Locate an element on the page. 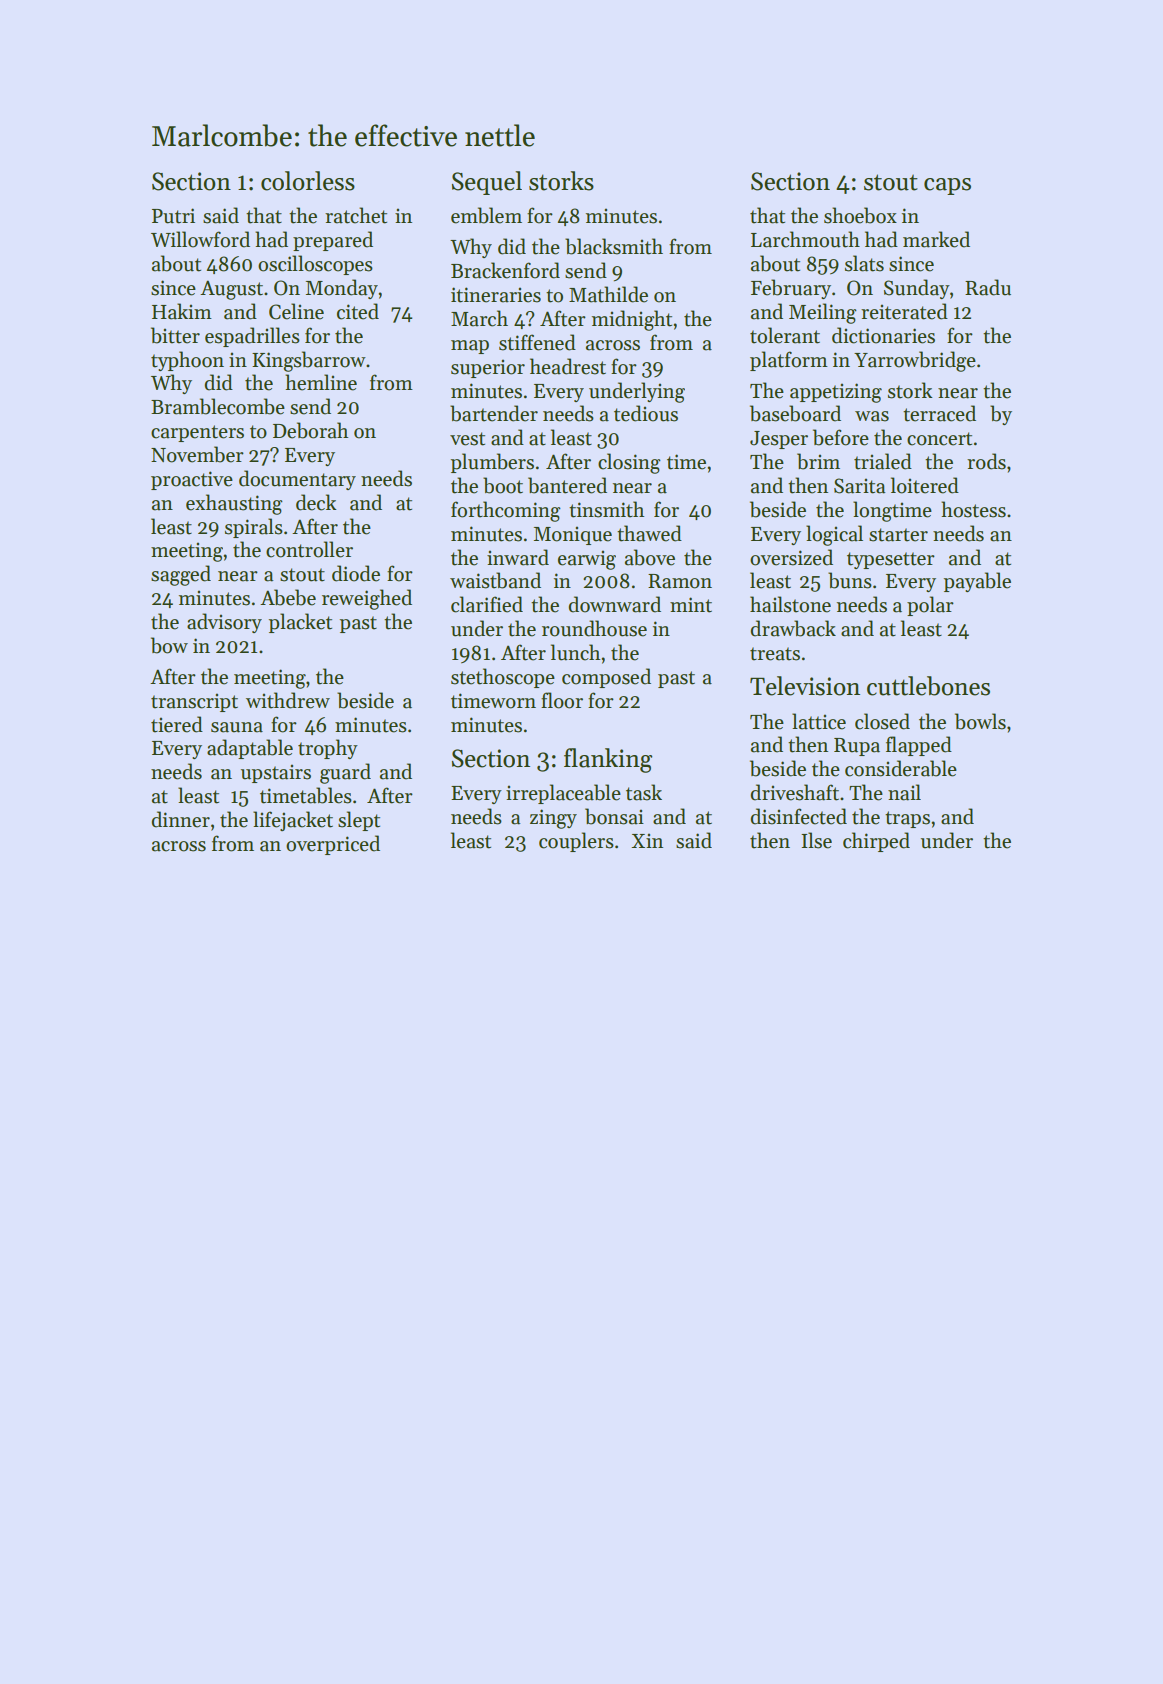 This page has height=1684, width=1163. cuttlebones is located at coordinates (928, 686).
